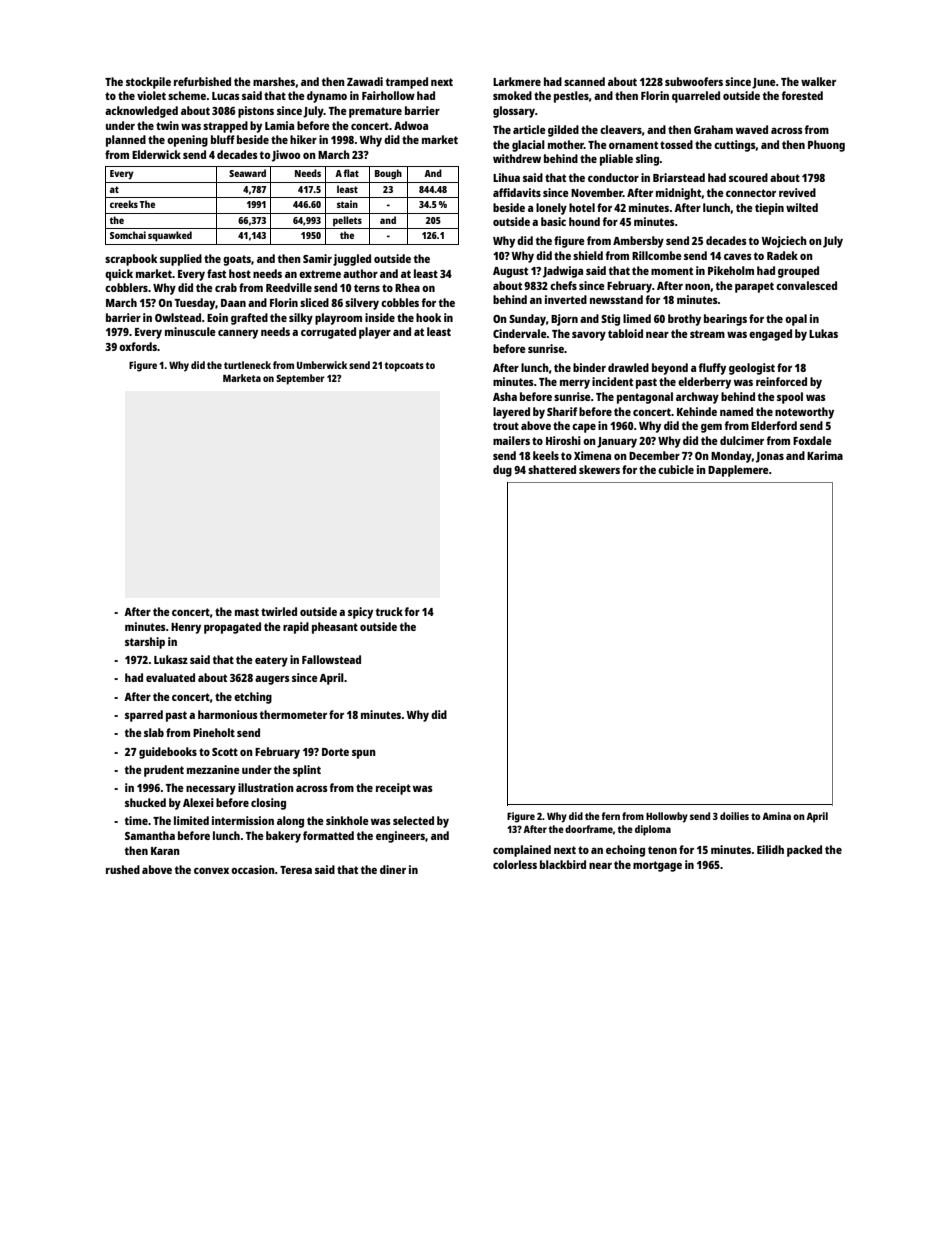 The width and height of the page is (952, 1233). Describe the element at coordinates (736, 411) in the page. I see `named` at that location.
